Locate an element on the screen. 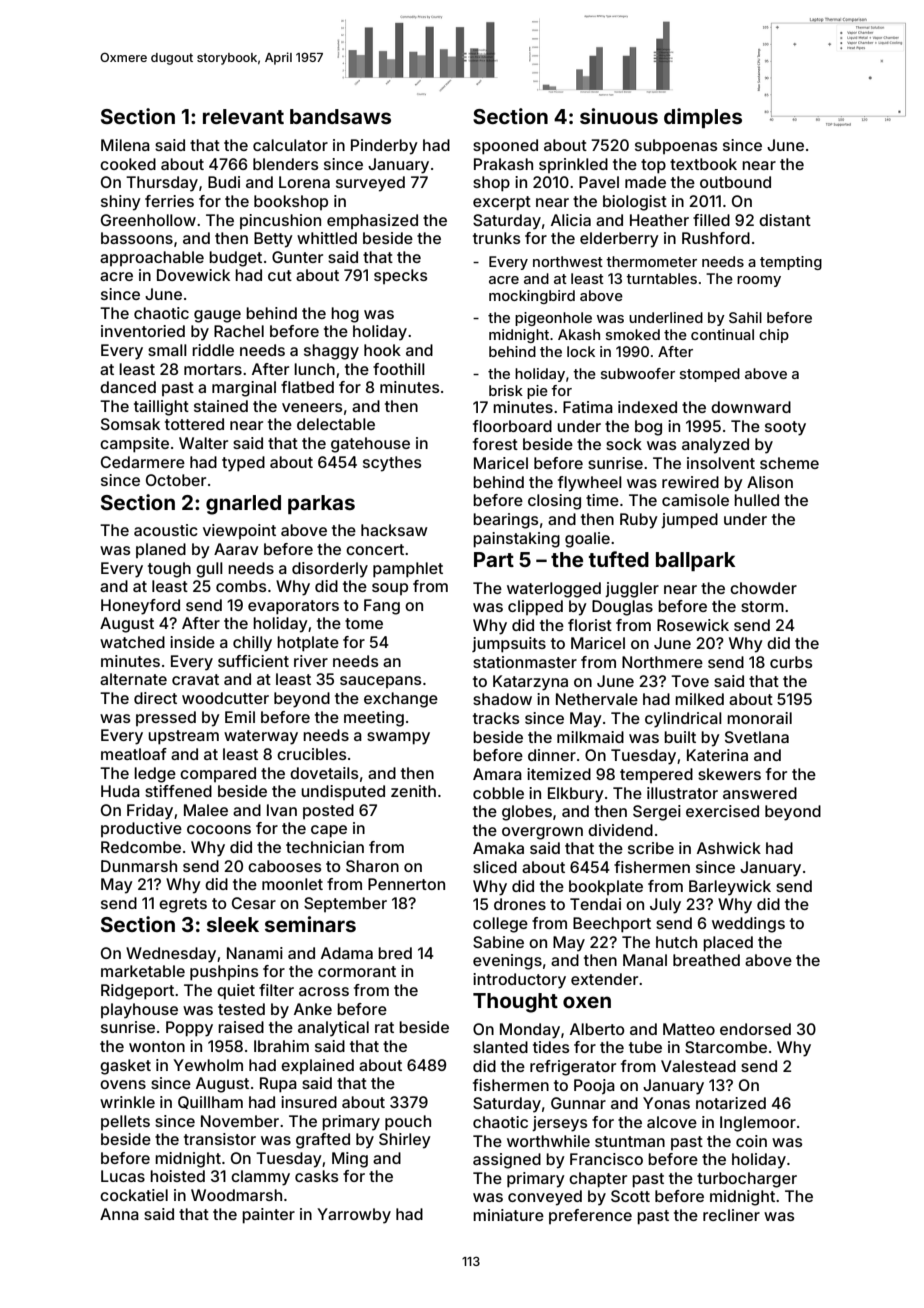  Scott is located at coordinates (630, 1196).
